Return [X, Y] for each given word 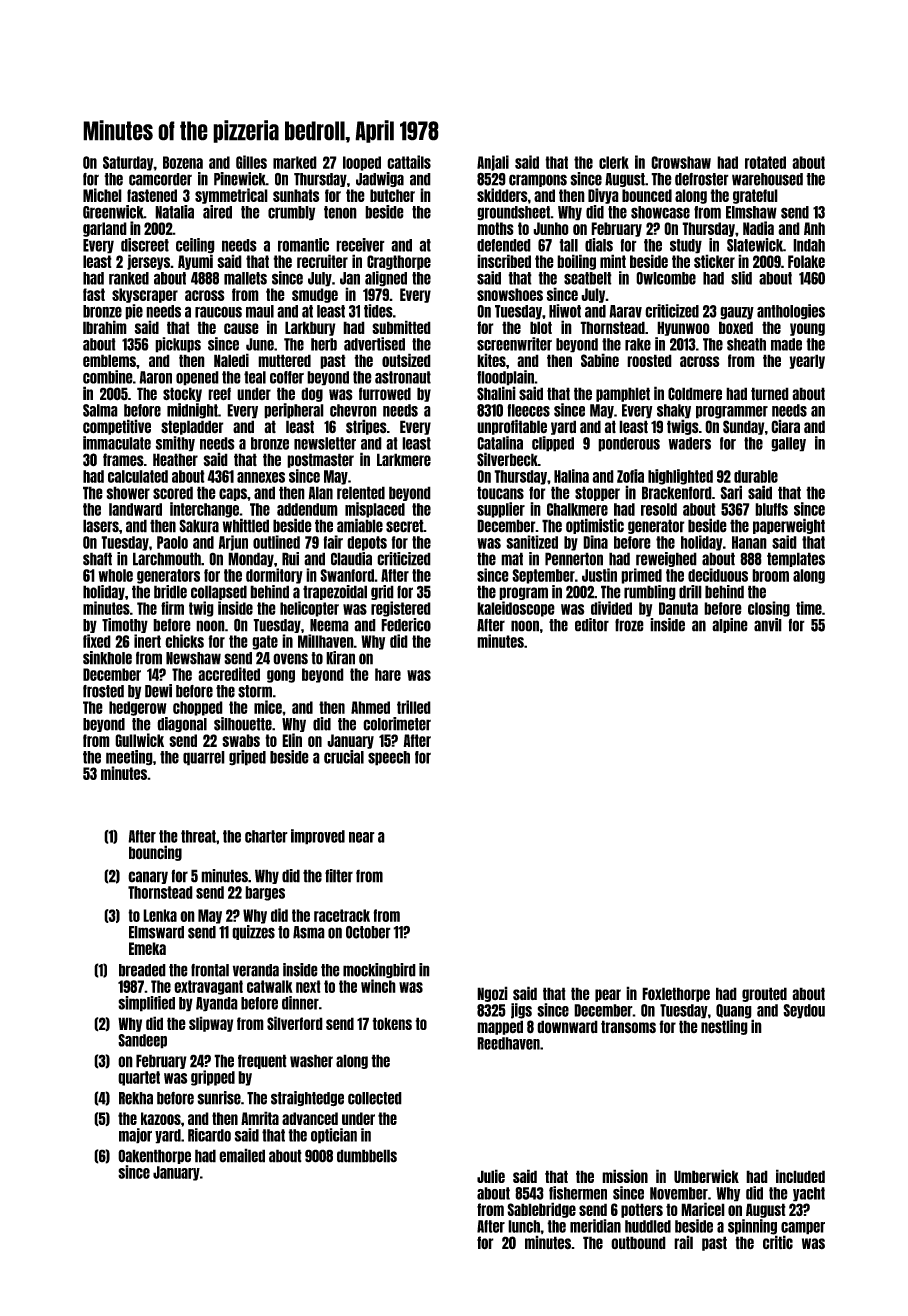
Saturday [128, 163]
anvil [768, 625]
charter [266, 836]
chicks [184, 641]
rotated [765, 162]
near [362, 837]
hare [388, 674]
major [135, 1136]
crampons [538, 180]
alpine [730, 625]
